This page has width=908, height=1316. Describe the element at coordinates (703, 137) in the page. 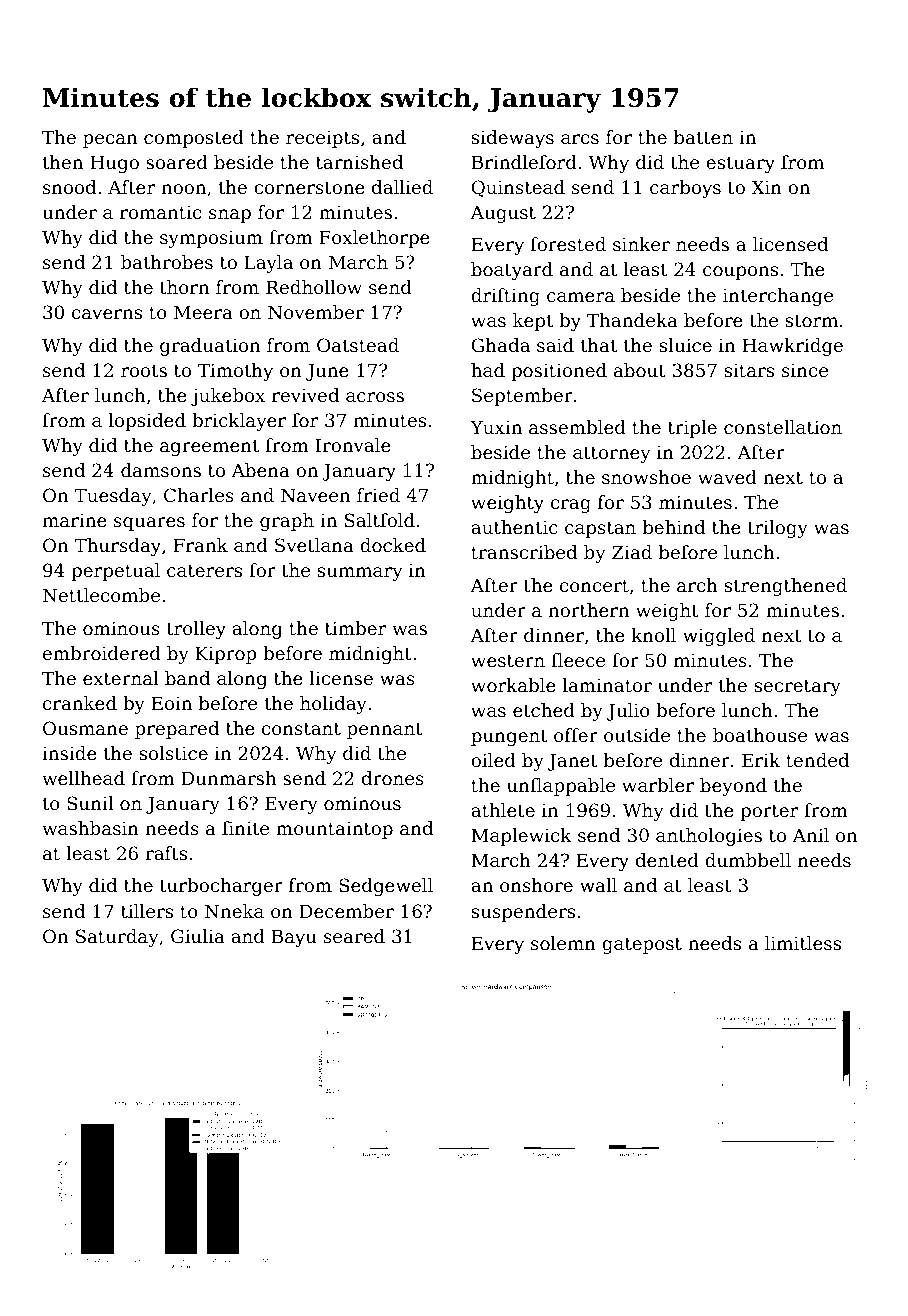

I see `batten` at that location.
